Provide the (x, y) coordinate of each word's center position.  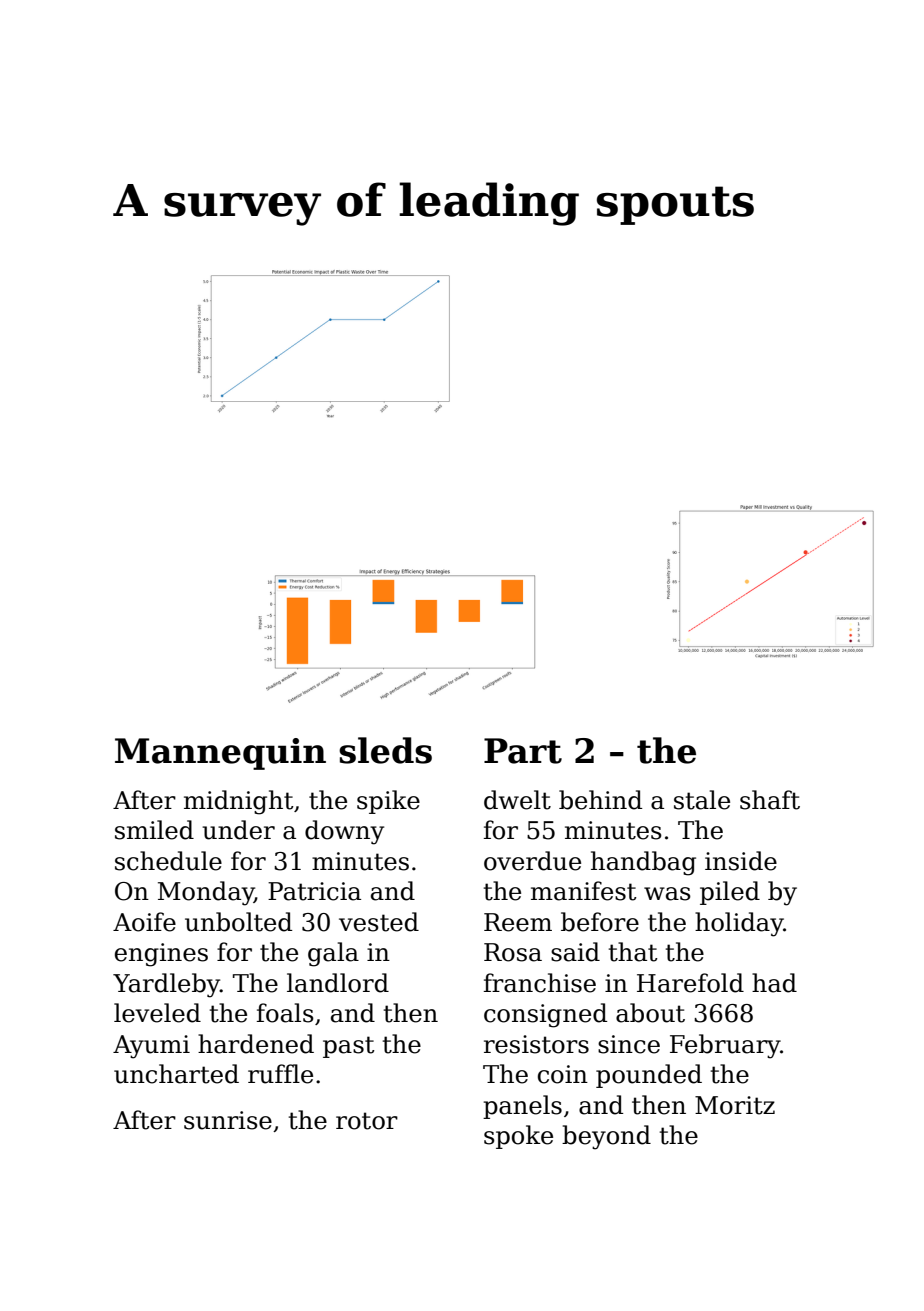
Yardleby (166, 985)
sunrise (228, 1120)
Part (523, 751)
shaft (770, 800)
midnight (238, 802)
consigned (545, 1015)
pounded (649, 1076)
